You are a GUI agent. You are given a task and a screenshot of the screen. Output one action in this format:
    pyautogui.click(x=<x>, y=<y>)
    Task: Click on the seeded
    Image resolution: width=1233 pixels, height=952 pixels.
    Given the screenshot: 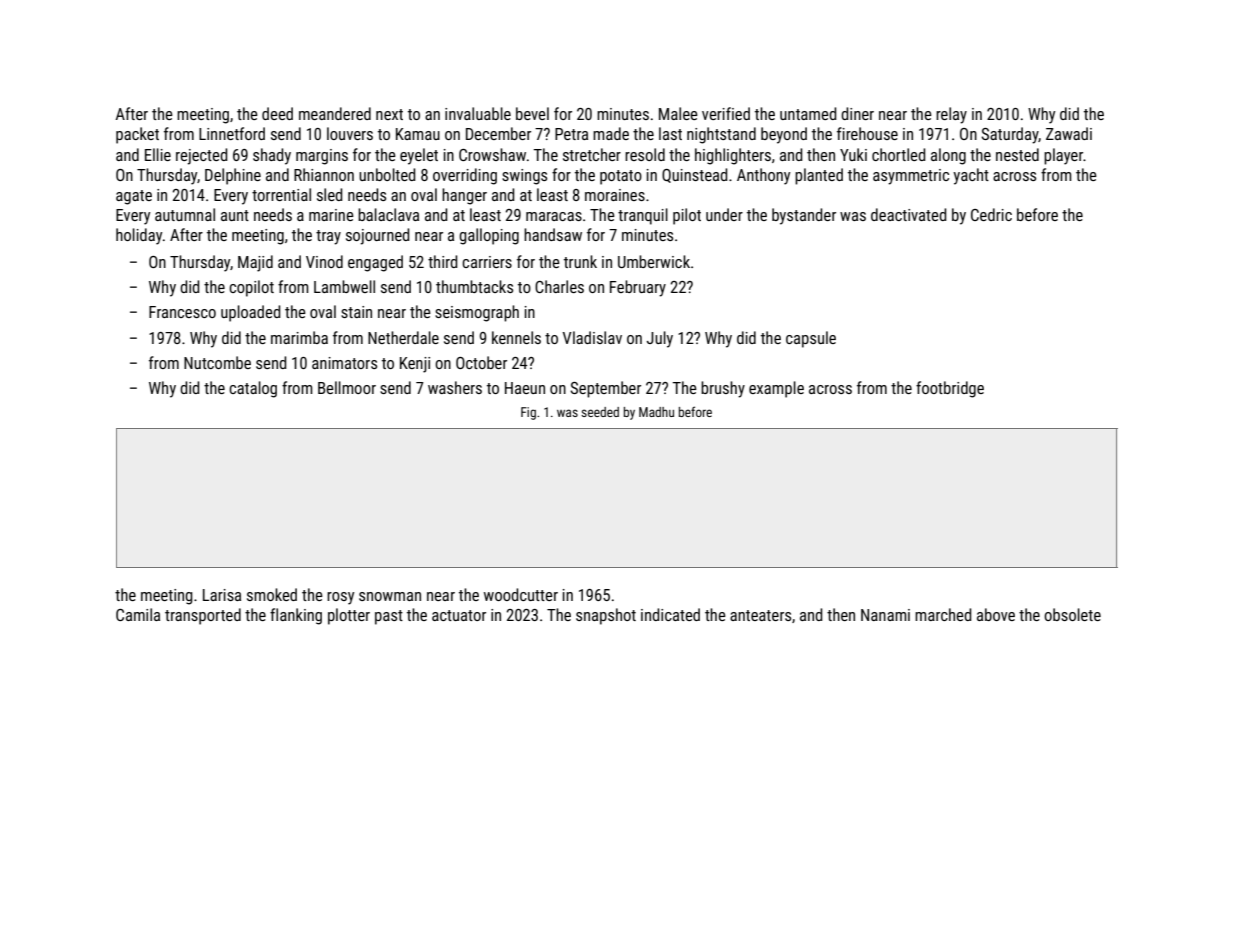 What is the action you would take?
    pyautogui.click(x=600, y=412)
